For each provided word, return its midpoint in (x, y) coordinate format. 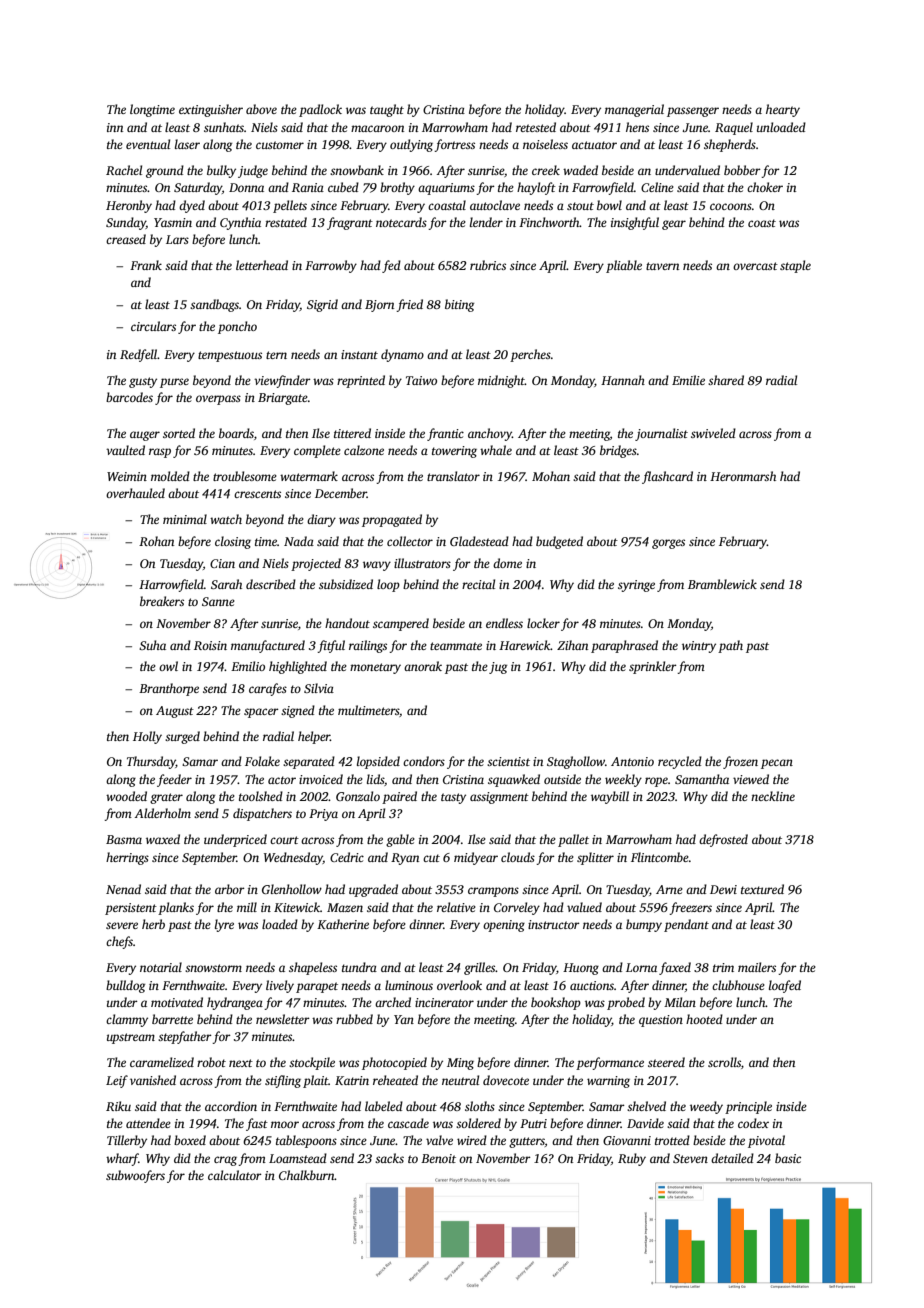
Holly (147, 737)
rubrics (488, 265)
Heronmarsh (743, 476)
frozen (740, 762)
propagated (392, 520)
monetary (375, 668)
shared (726, 380)
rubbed (354, 1019)
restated (286, 222)
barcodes (129, 397)
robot (211, 1062)
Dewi (723, 889)
